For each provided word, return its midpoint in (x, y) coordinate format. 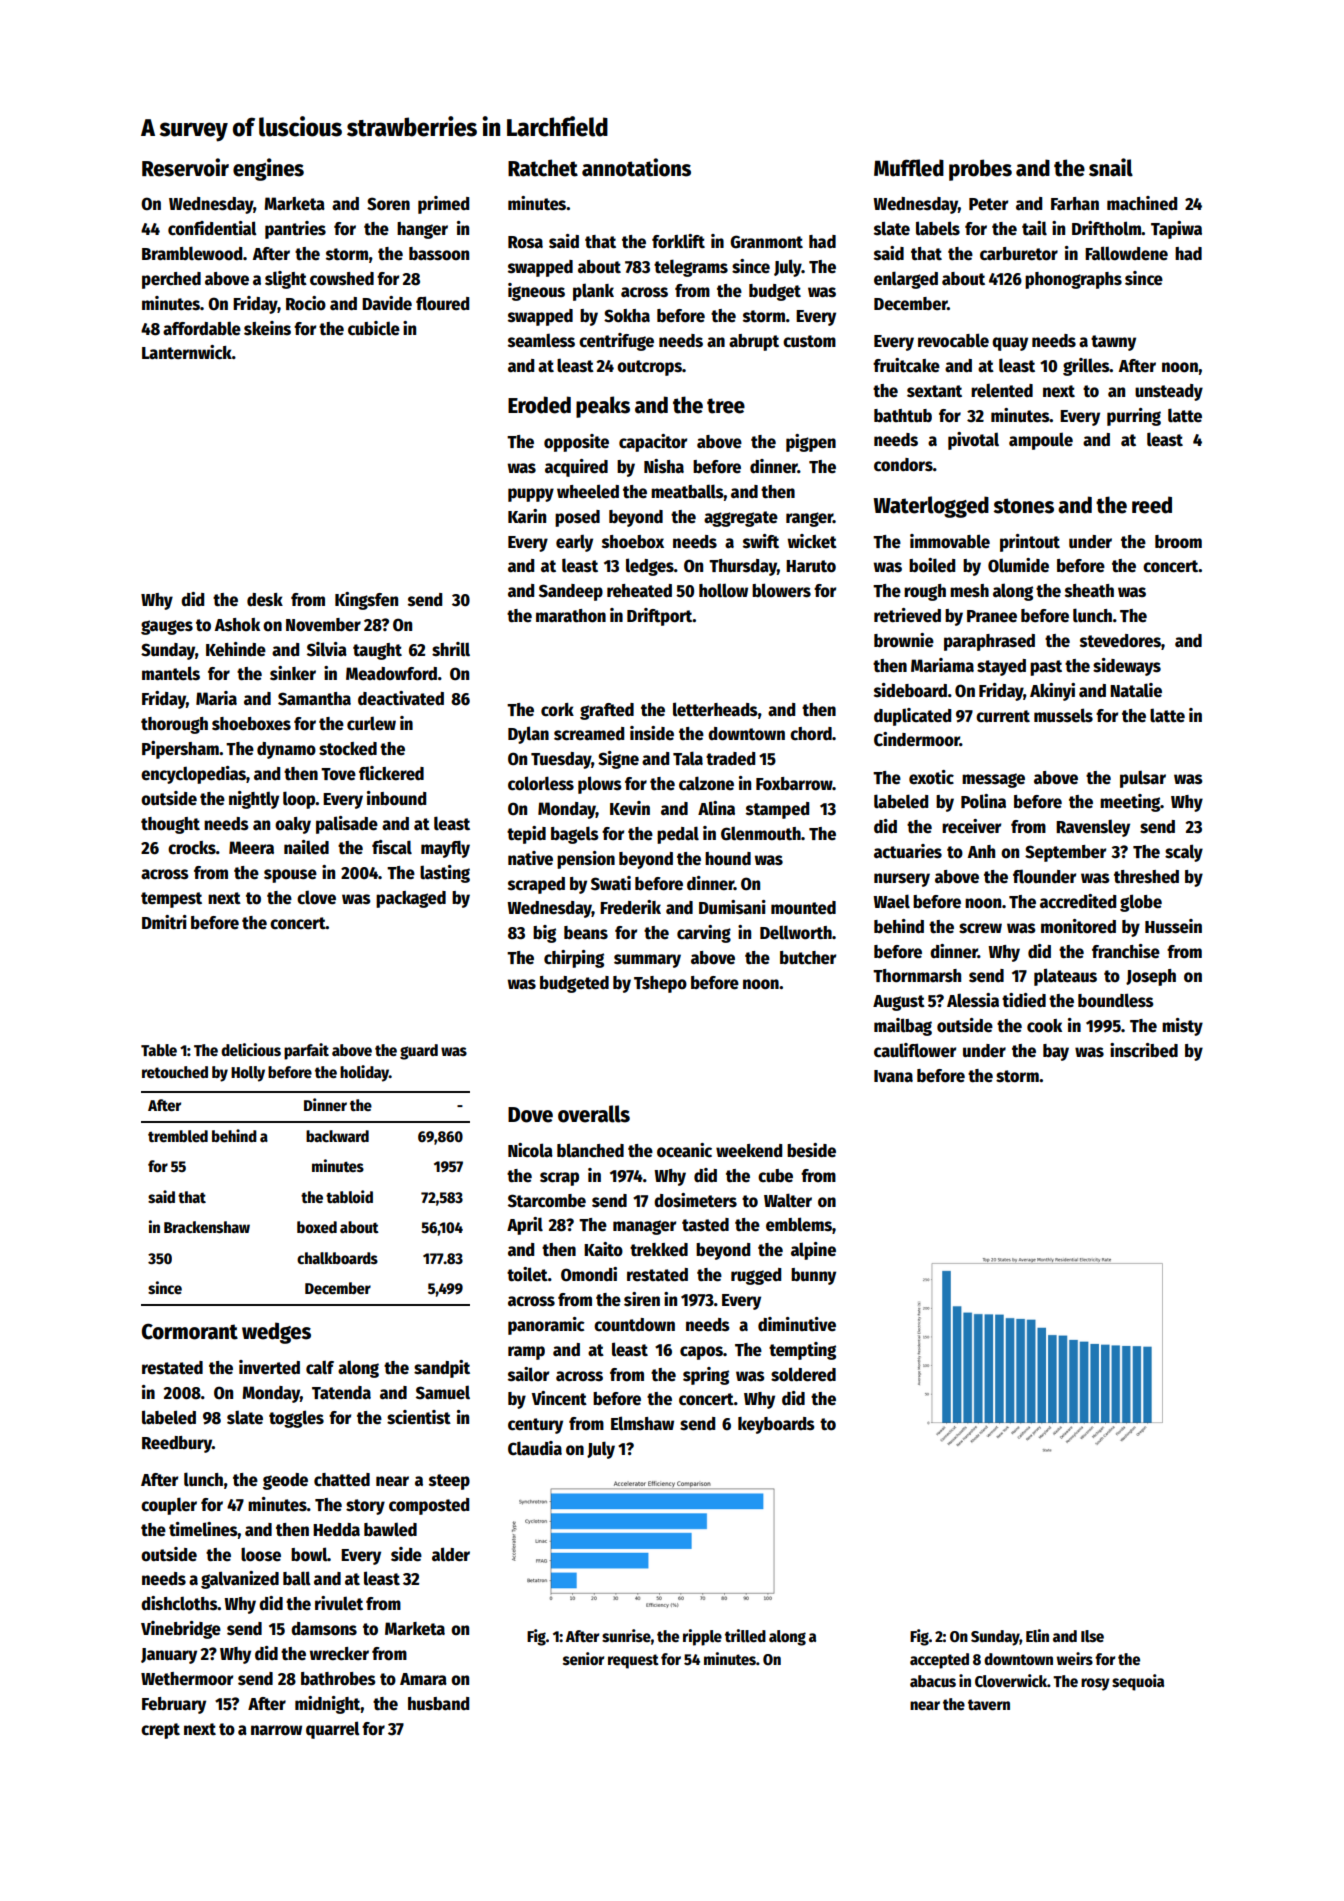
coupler (169, 1506)
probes (980, 170)
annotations (636, 167)
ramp (526, 1353)
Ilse (1092, 1636)
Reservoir (185, 167)
